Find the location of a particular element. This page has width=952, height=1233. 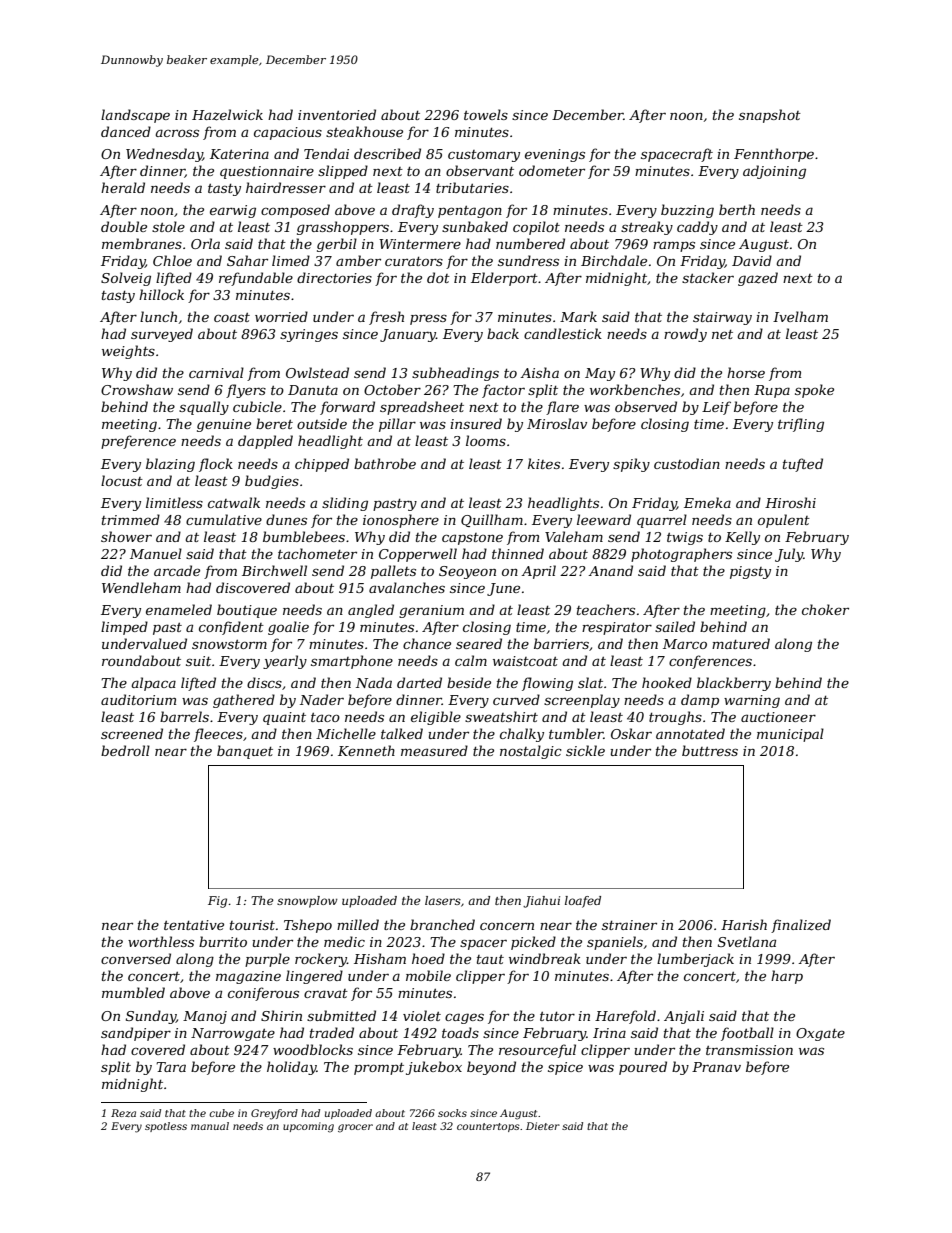

spotless is located at coordinates (166, 1127).
